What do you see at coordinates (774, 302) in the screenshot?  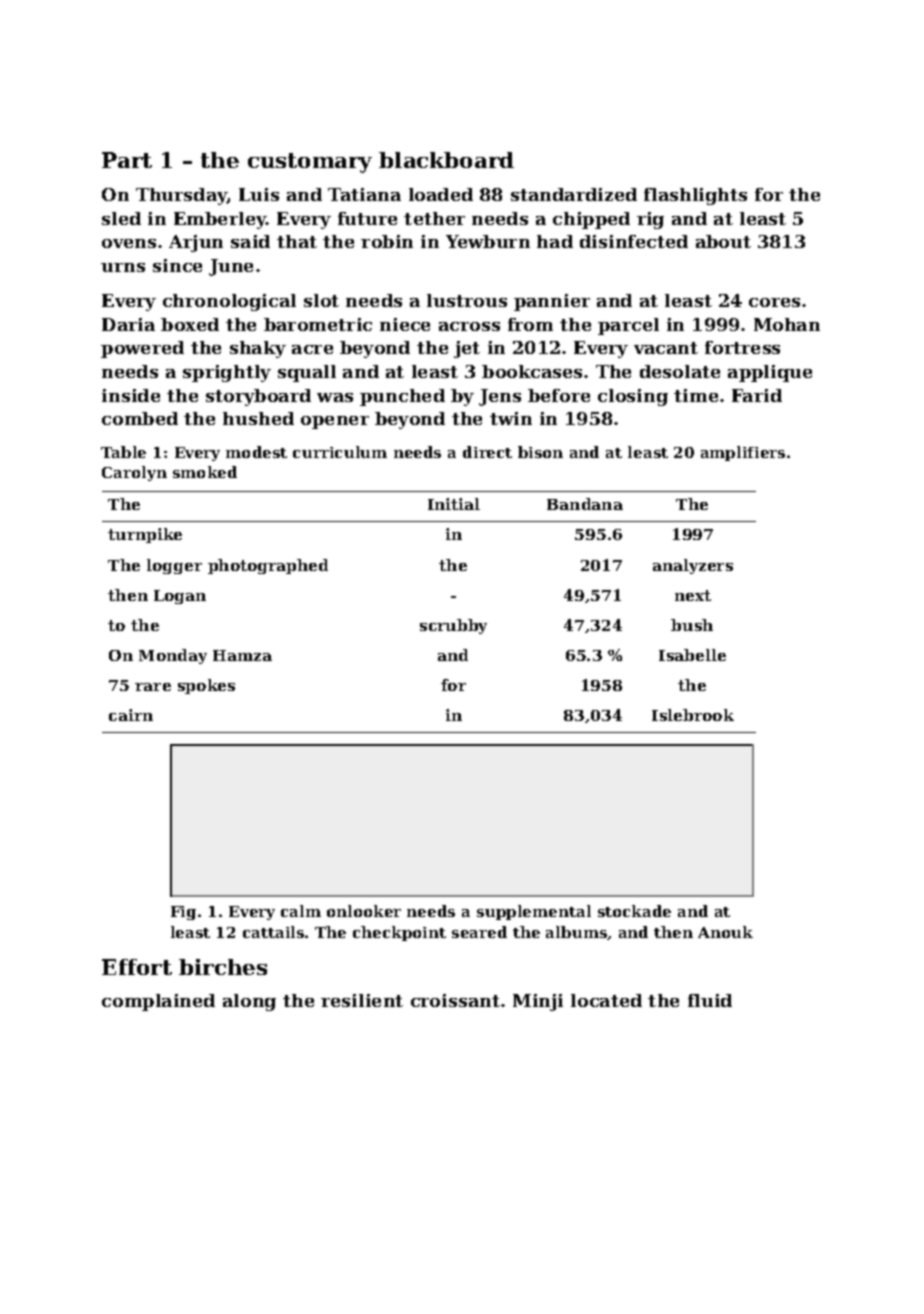 I see `cores` at bounding box center [774, 302].
